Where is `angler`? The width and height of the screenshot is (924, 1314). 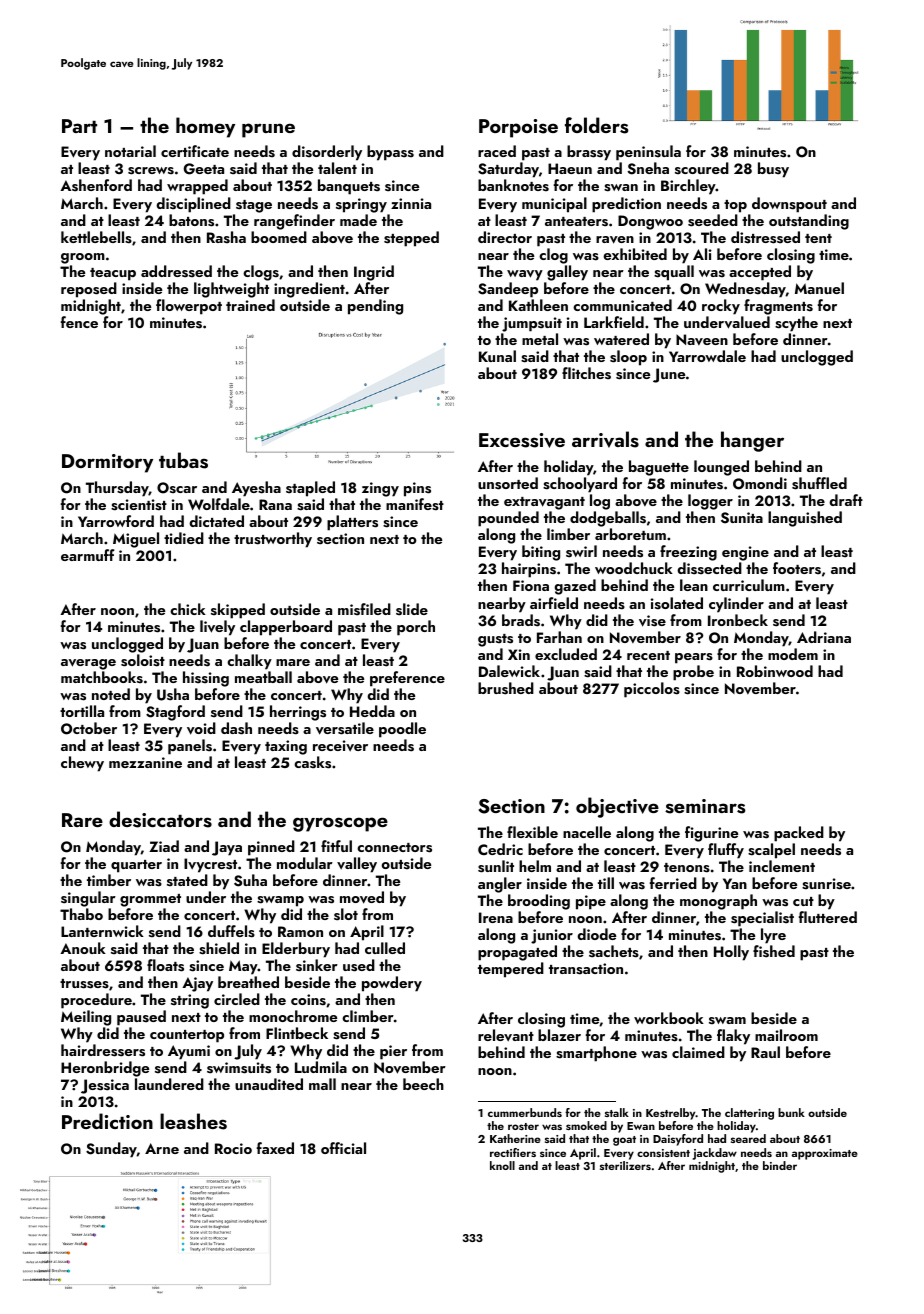
angler is located at coordinates (500, 885).
